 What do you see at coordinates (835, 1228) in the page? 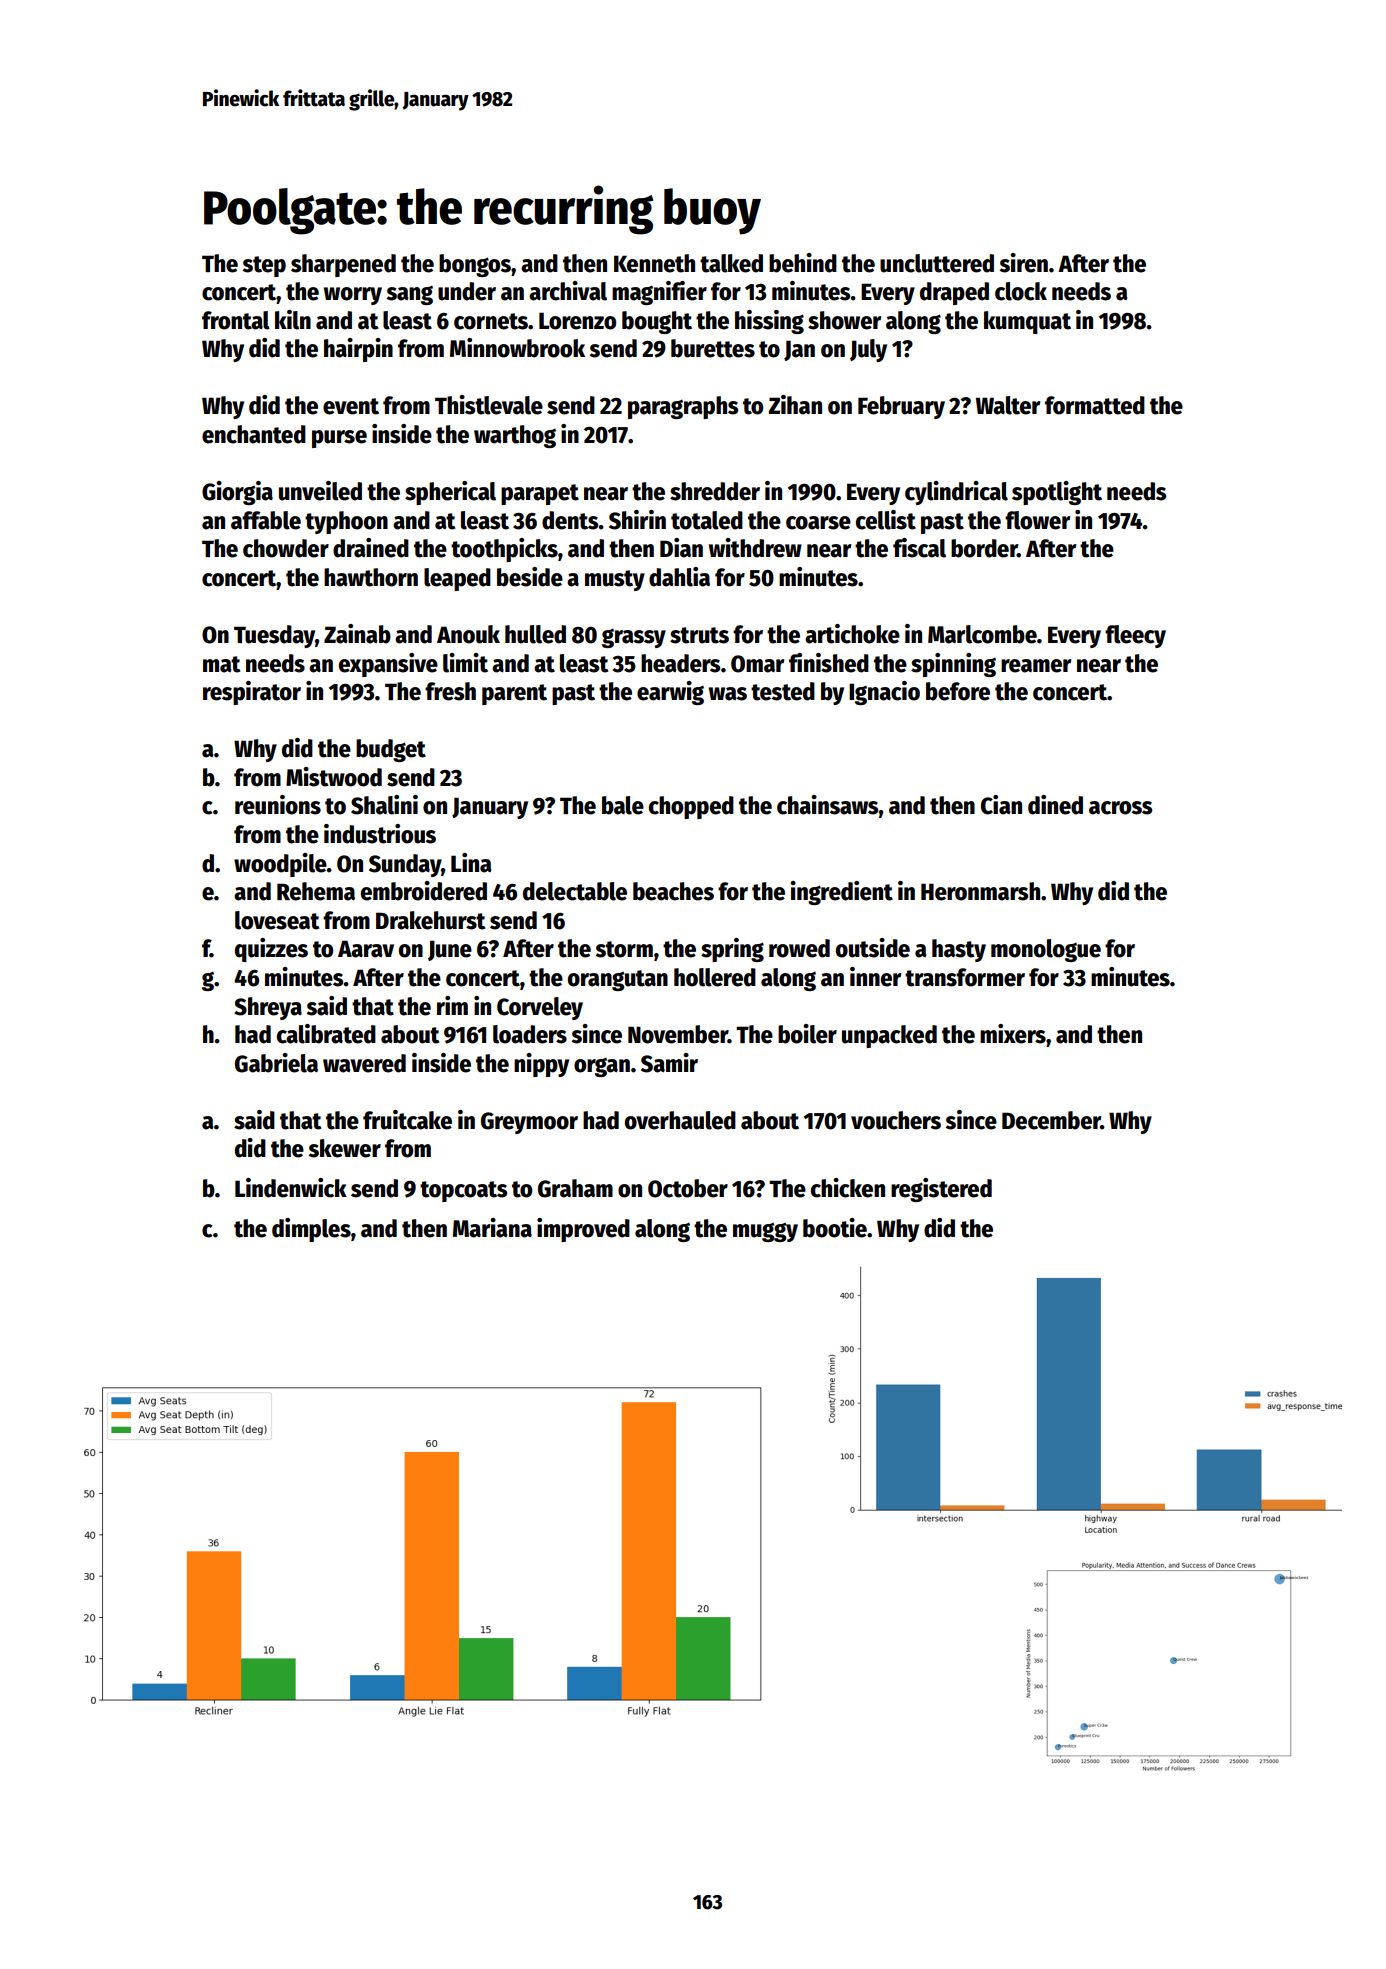
I see `bootie` at bounding box center [835, 1228].
